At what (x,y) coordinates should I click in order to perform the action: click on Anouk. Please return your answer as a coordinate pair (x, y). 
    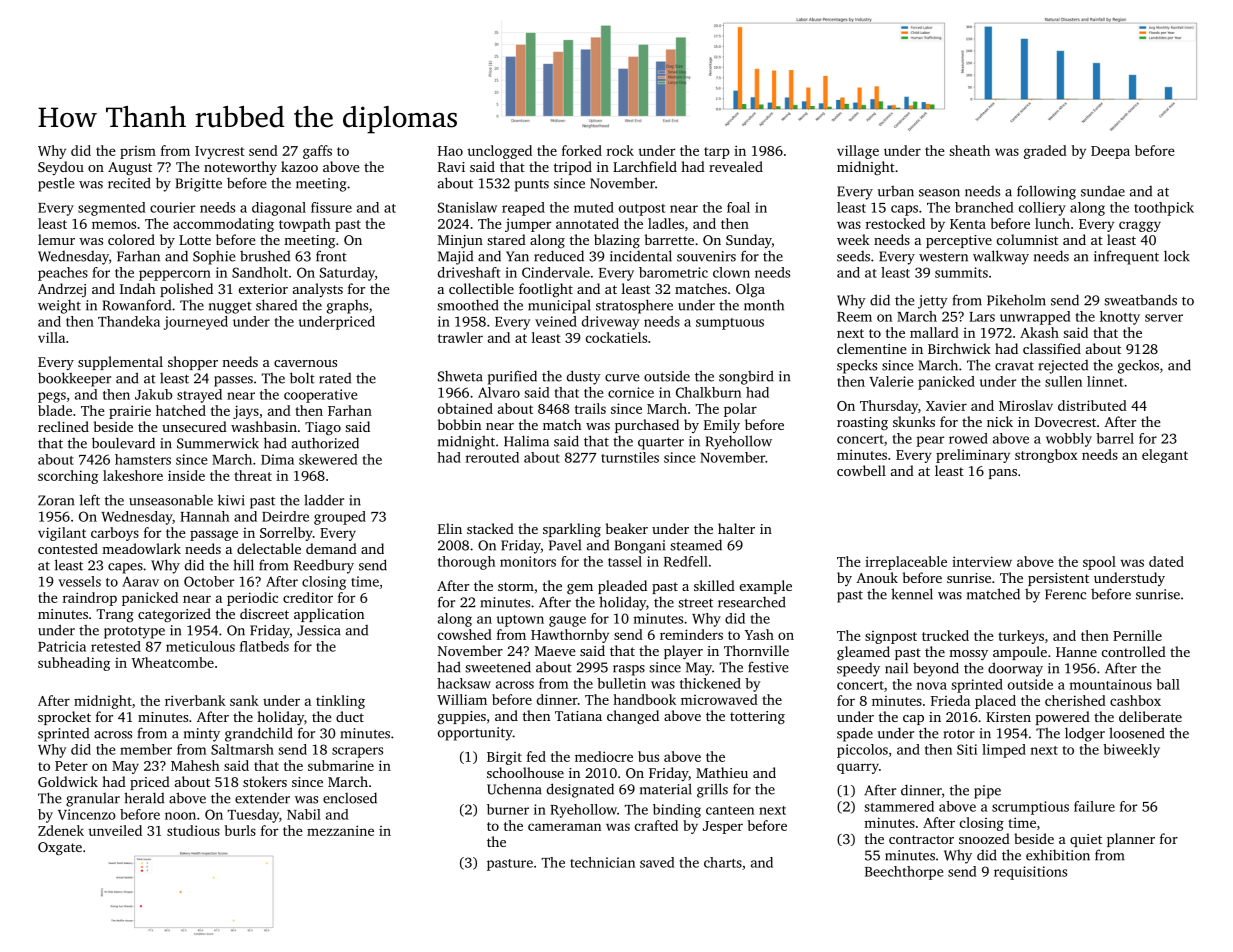
    Looking at the image, I should click on (877, 577).
